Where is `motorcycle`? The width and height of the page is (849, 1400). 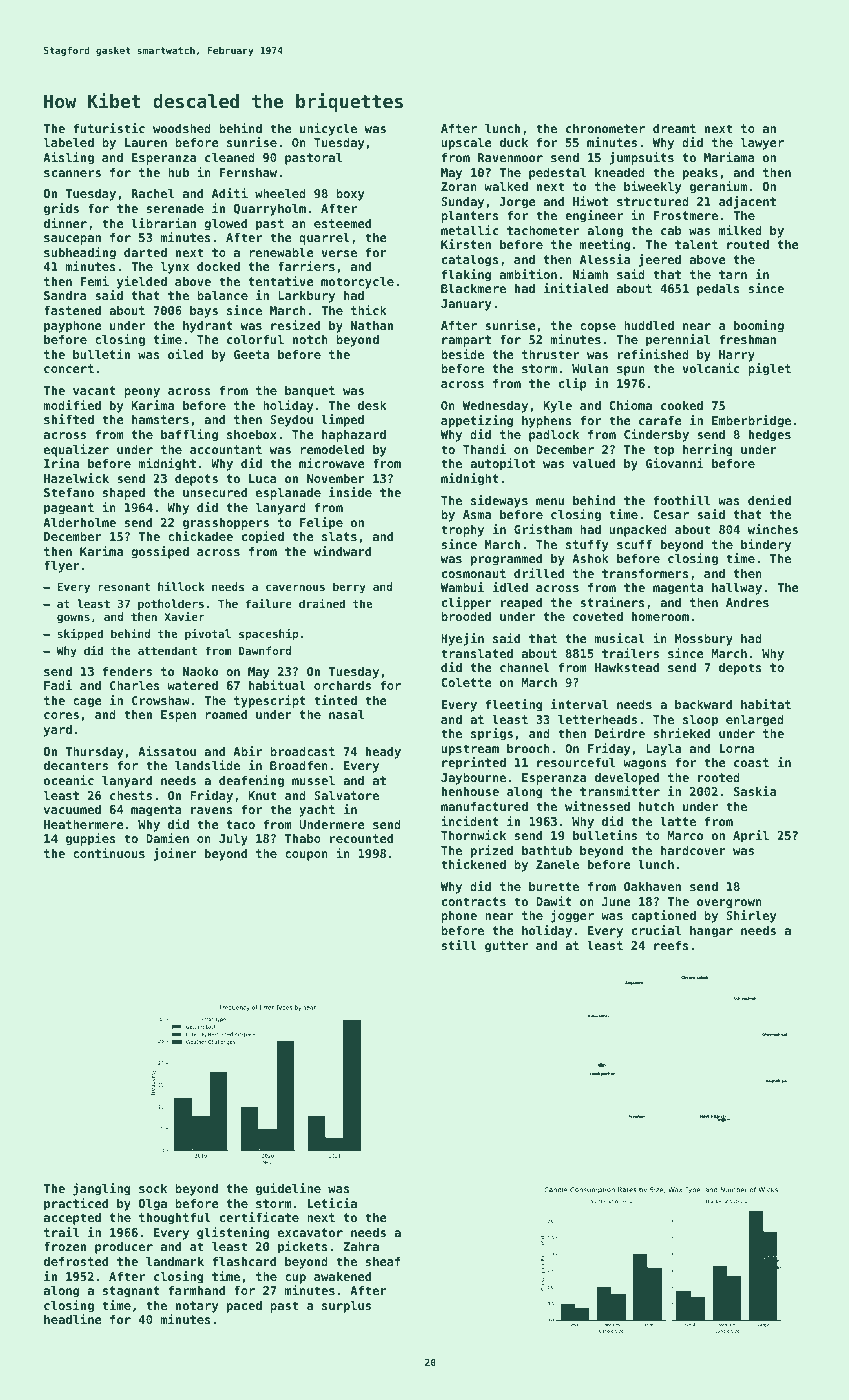 motorcycle is located at coordinates (357, 283).
